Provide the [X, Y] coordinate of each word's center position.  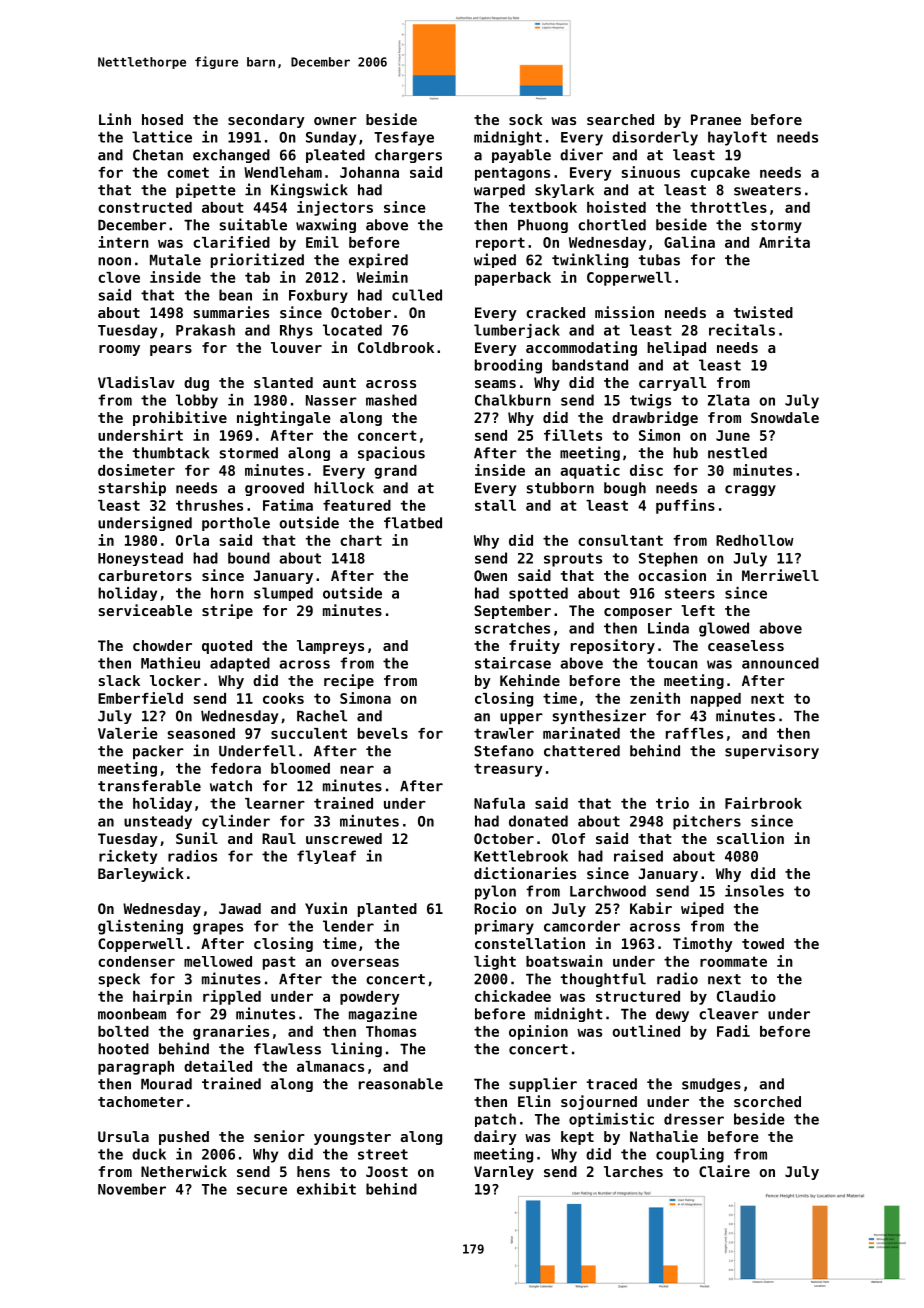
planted [387, 910]
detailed [218, 1066]
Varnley [504, 1173]
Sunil [197, 838]
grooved [274, 489]
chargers [408, 156]
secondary [266, 121]
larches [633, 1171]
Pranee [716, 119]
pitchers [707, 822]
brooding [508, 366]
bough [625, 489]
